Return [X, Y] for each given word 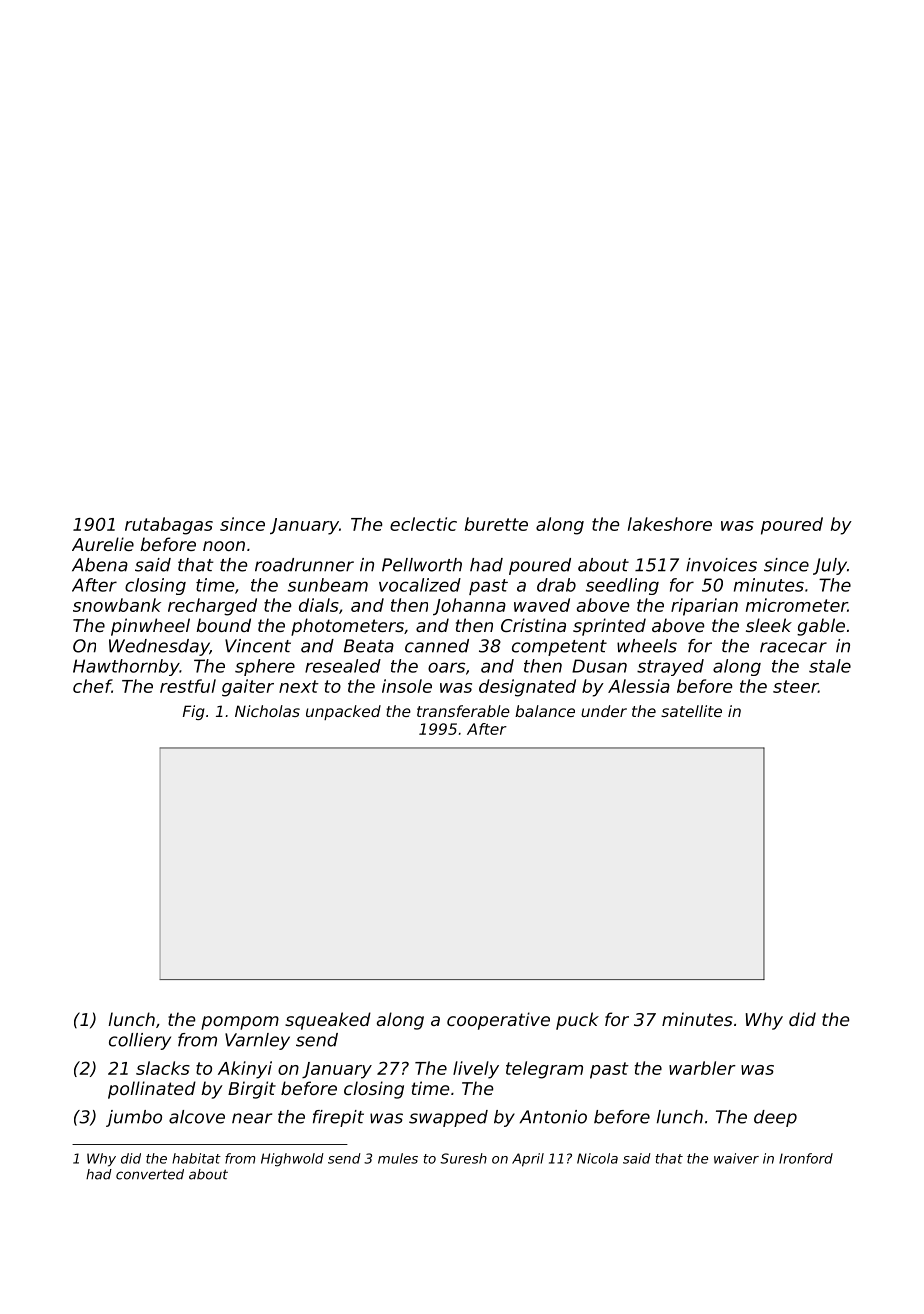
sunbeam [328, 585]
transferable [463, 711]
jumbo [134, 1118]
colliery [140, 1041]
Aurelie [103, 544]
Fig [194, 712]
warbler [702, 1068]
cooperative [498, 1021]
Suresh [463, 1158]
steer [795, 686]
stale [830, 666]
